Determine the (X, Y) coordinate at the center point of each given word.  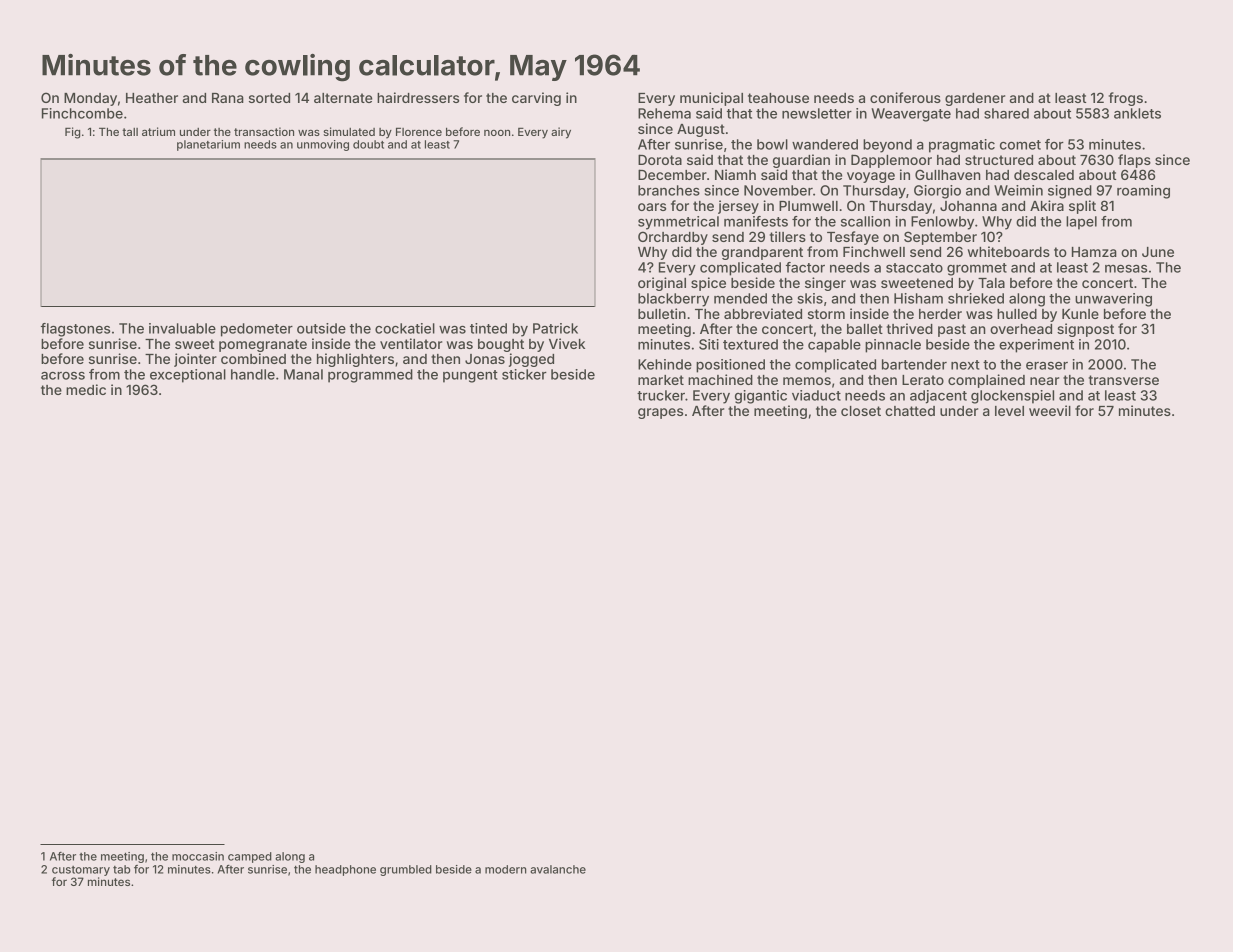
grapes (660, 413)
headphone (345, 870)
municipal (711, 99)
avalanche (558, 869)
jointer (195, 360)
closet (861, 411)
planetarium (208, 145)
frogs (1125, 99)
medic (86, 389)
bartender (914, 364)
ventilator (411, 343)
